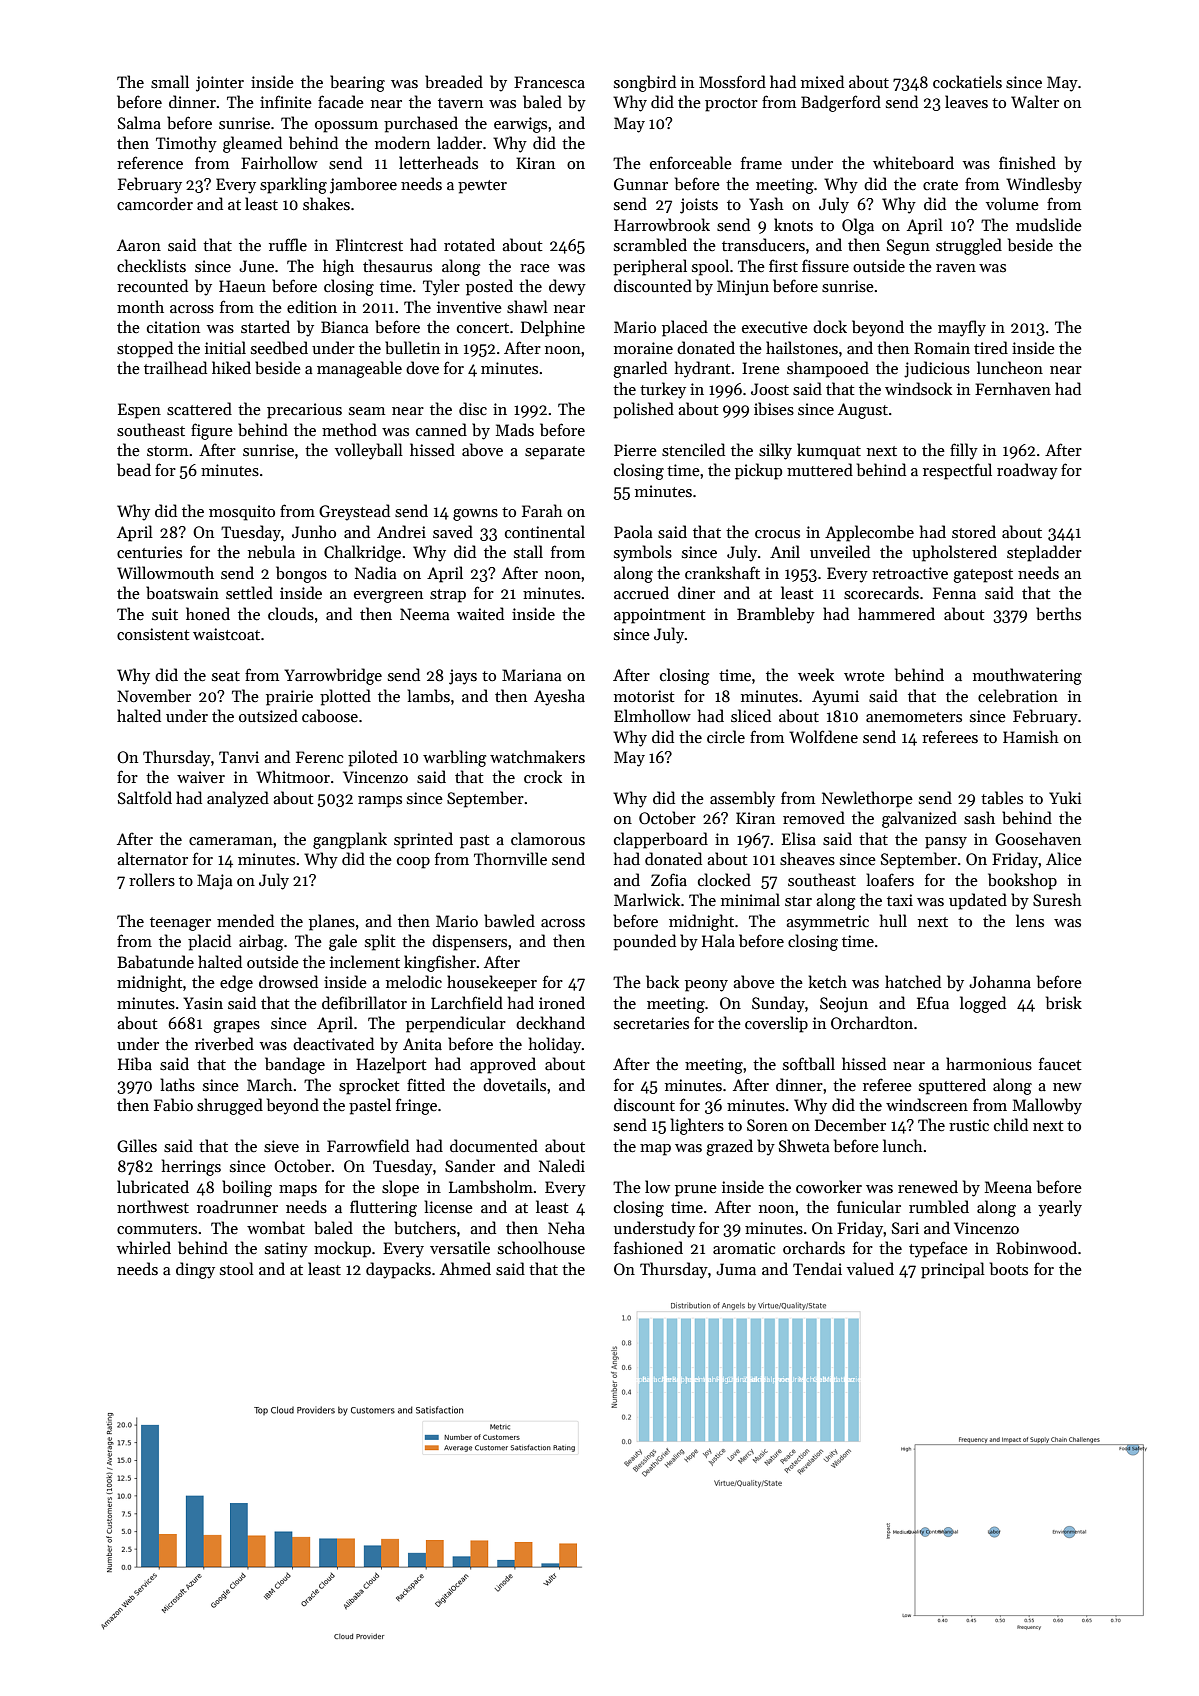 This screenshot has width=1199, height=1696. What do you see at coordinates (1044, 185) in the screenshot?
I see `Windlesby` at bounding box center [1044, 185].
